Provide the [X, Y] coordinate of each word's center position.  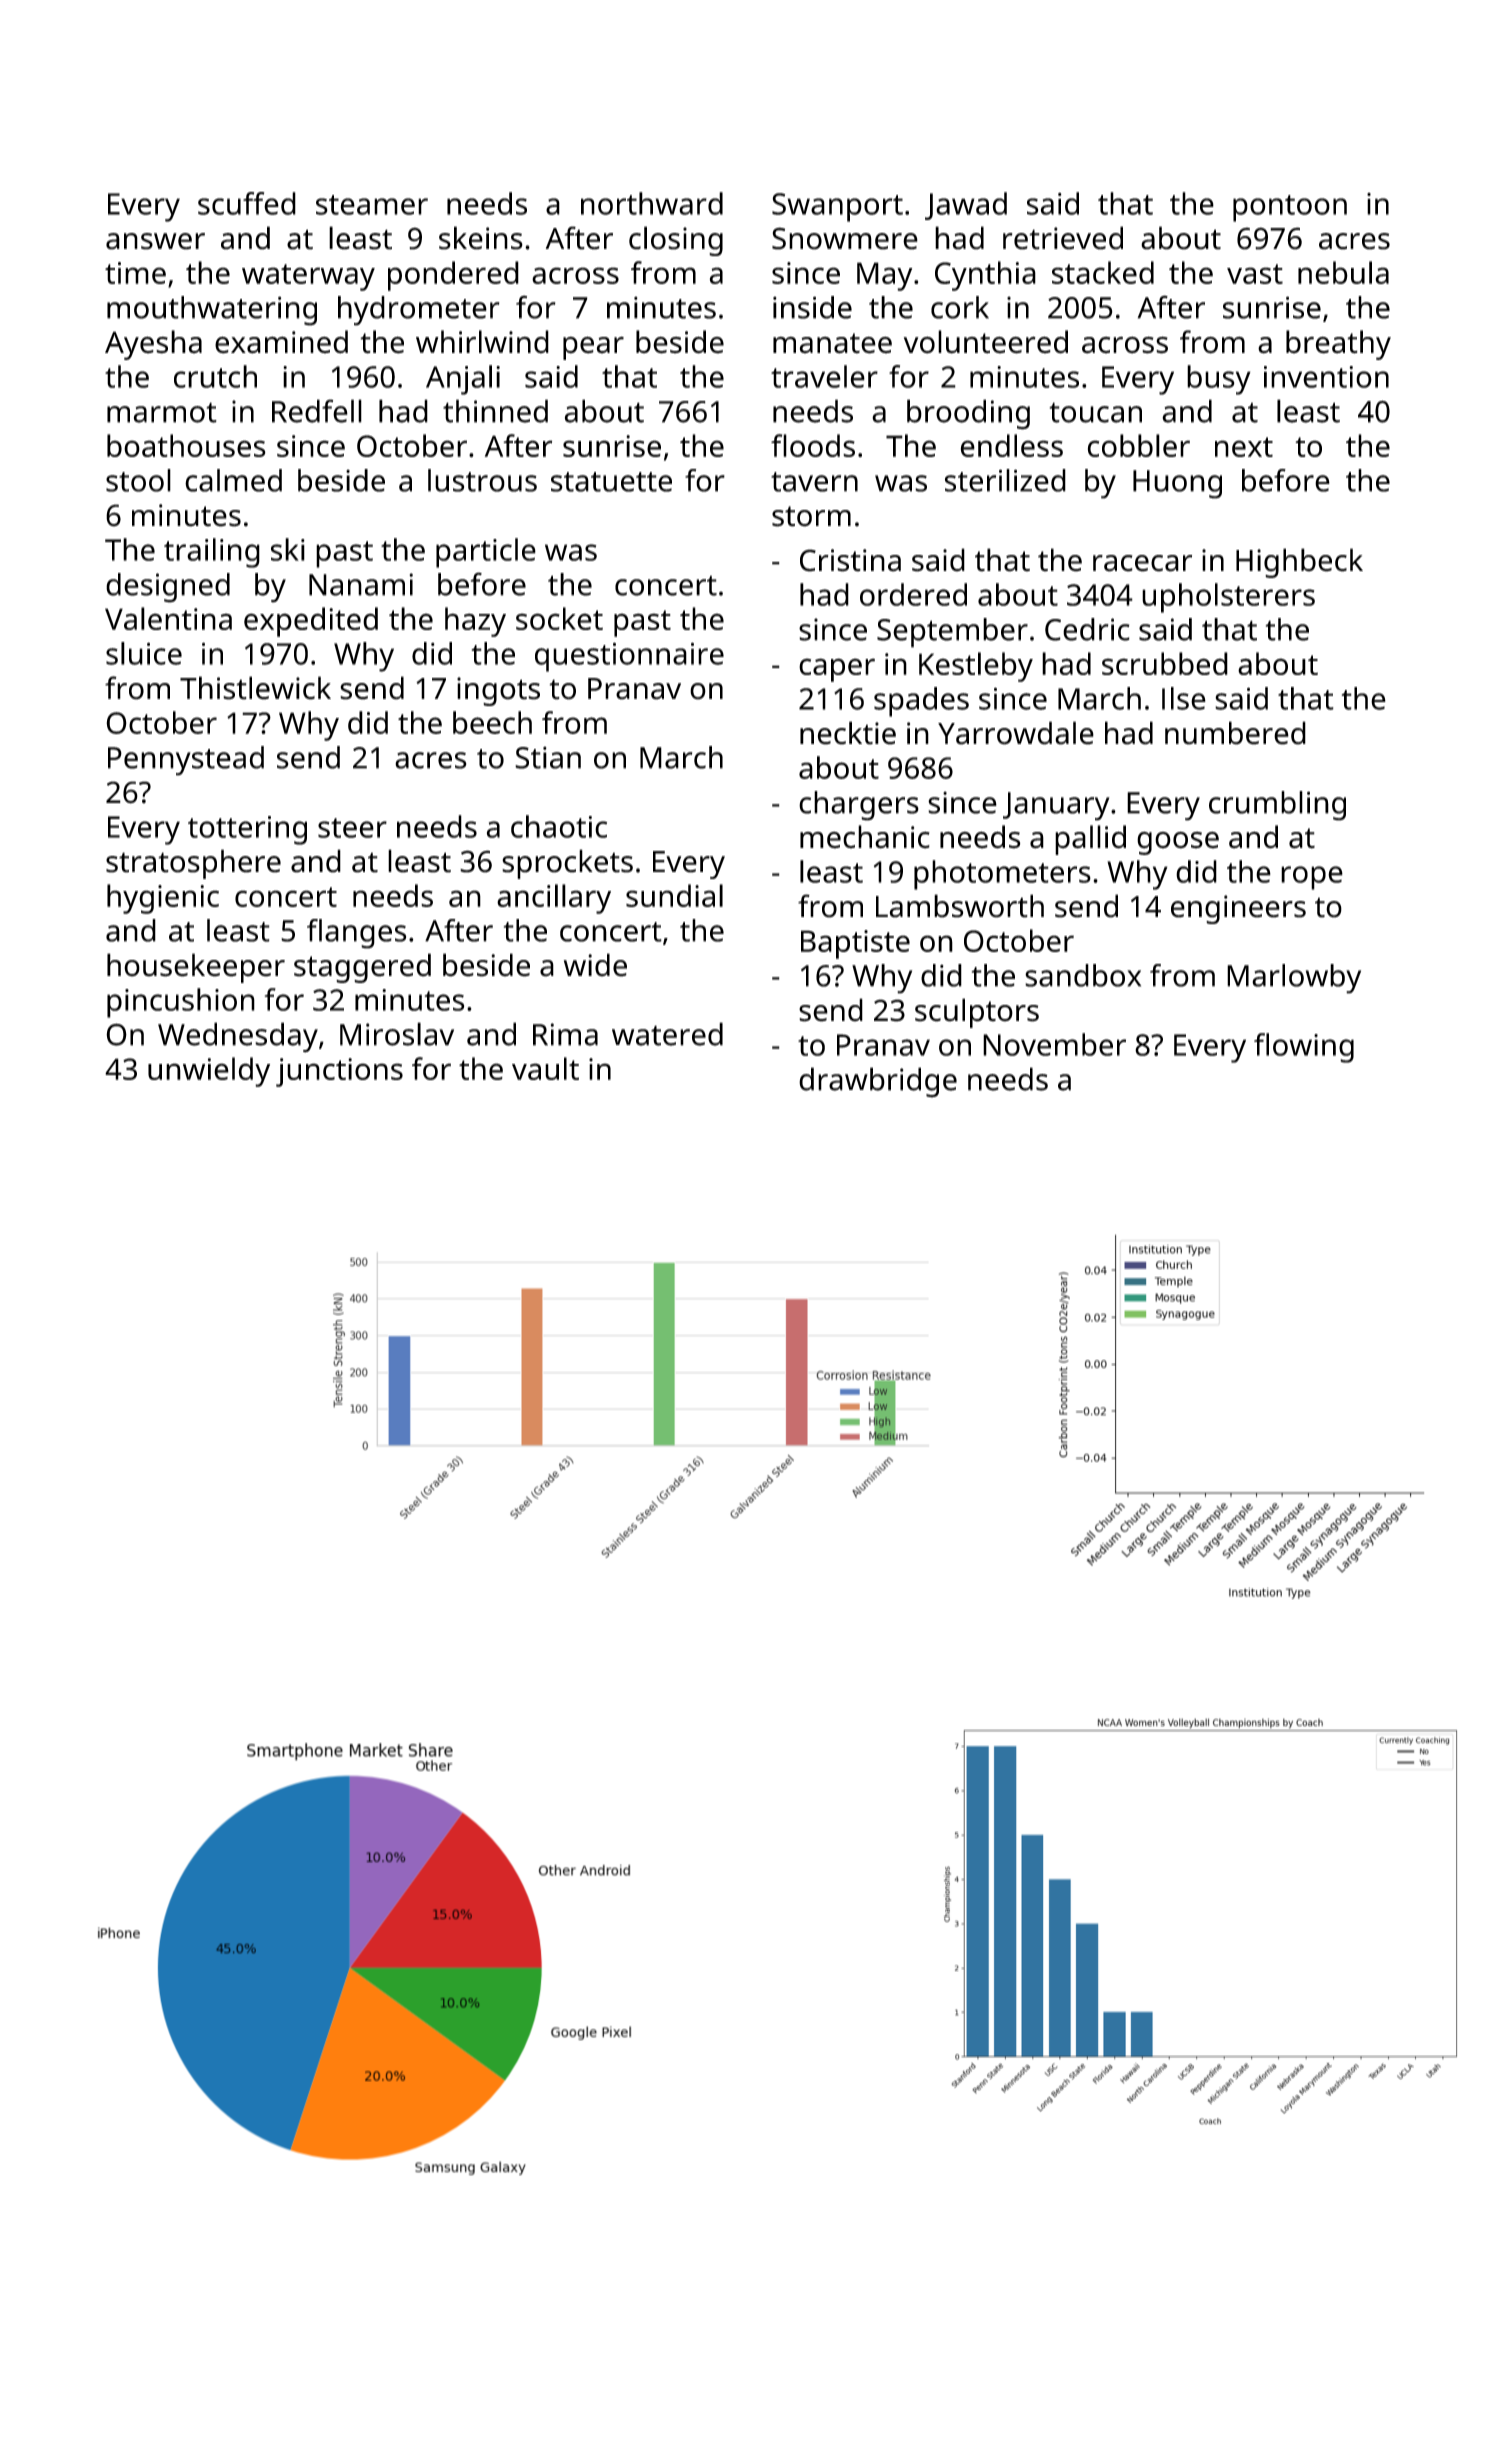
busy [1219, 380]
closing [676, 241]
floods [813, 445]
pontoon [1290, 208]
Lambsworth [960, 906]
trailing [212, 553]
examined [281, 342]
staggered [362, 968]
